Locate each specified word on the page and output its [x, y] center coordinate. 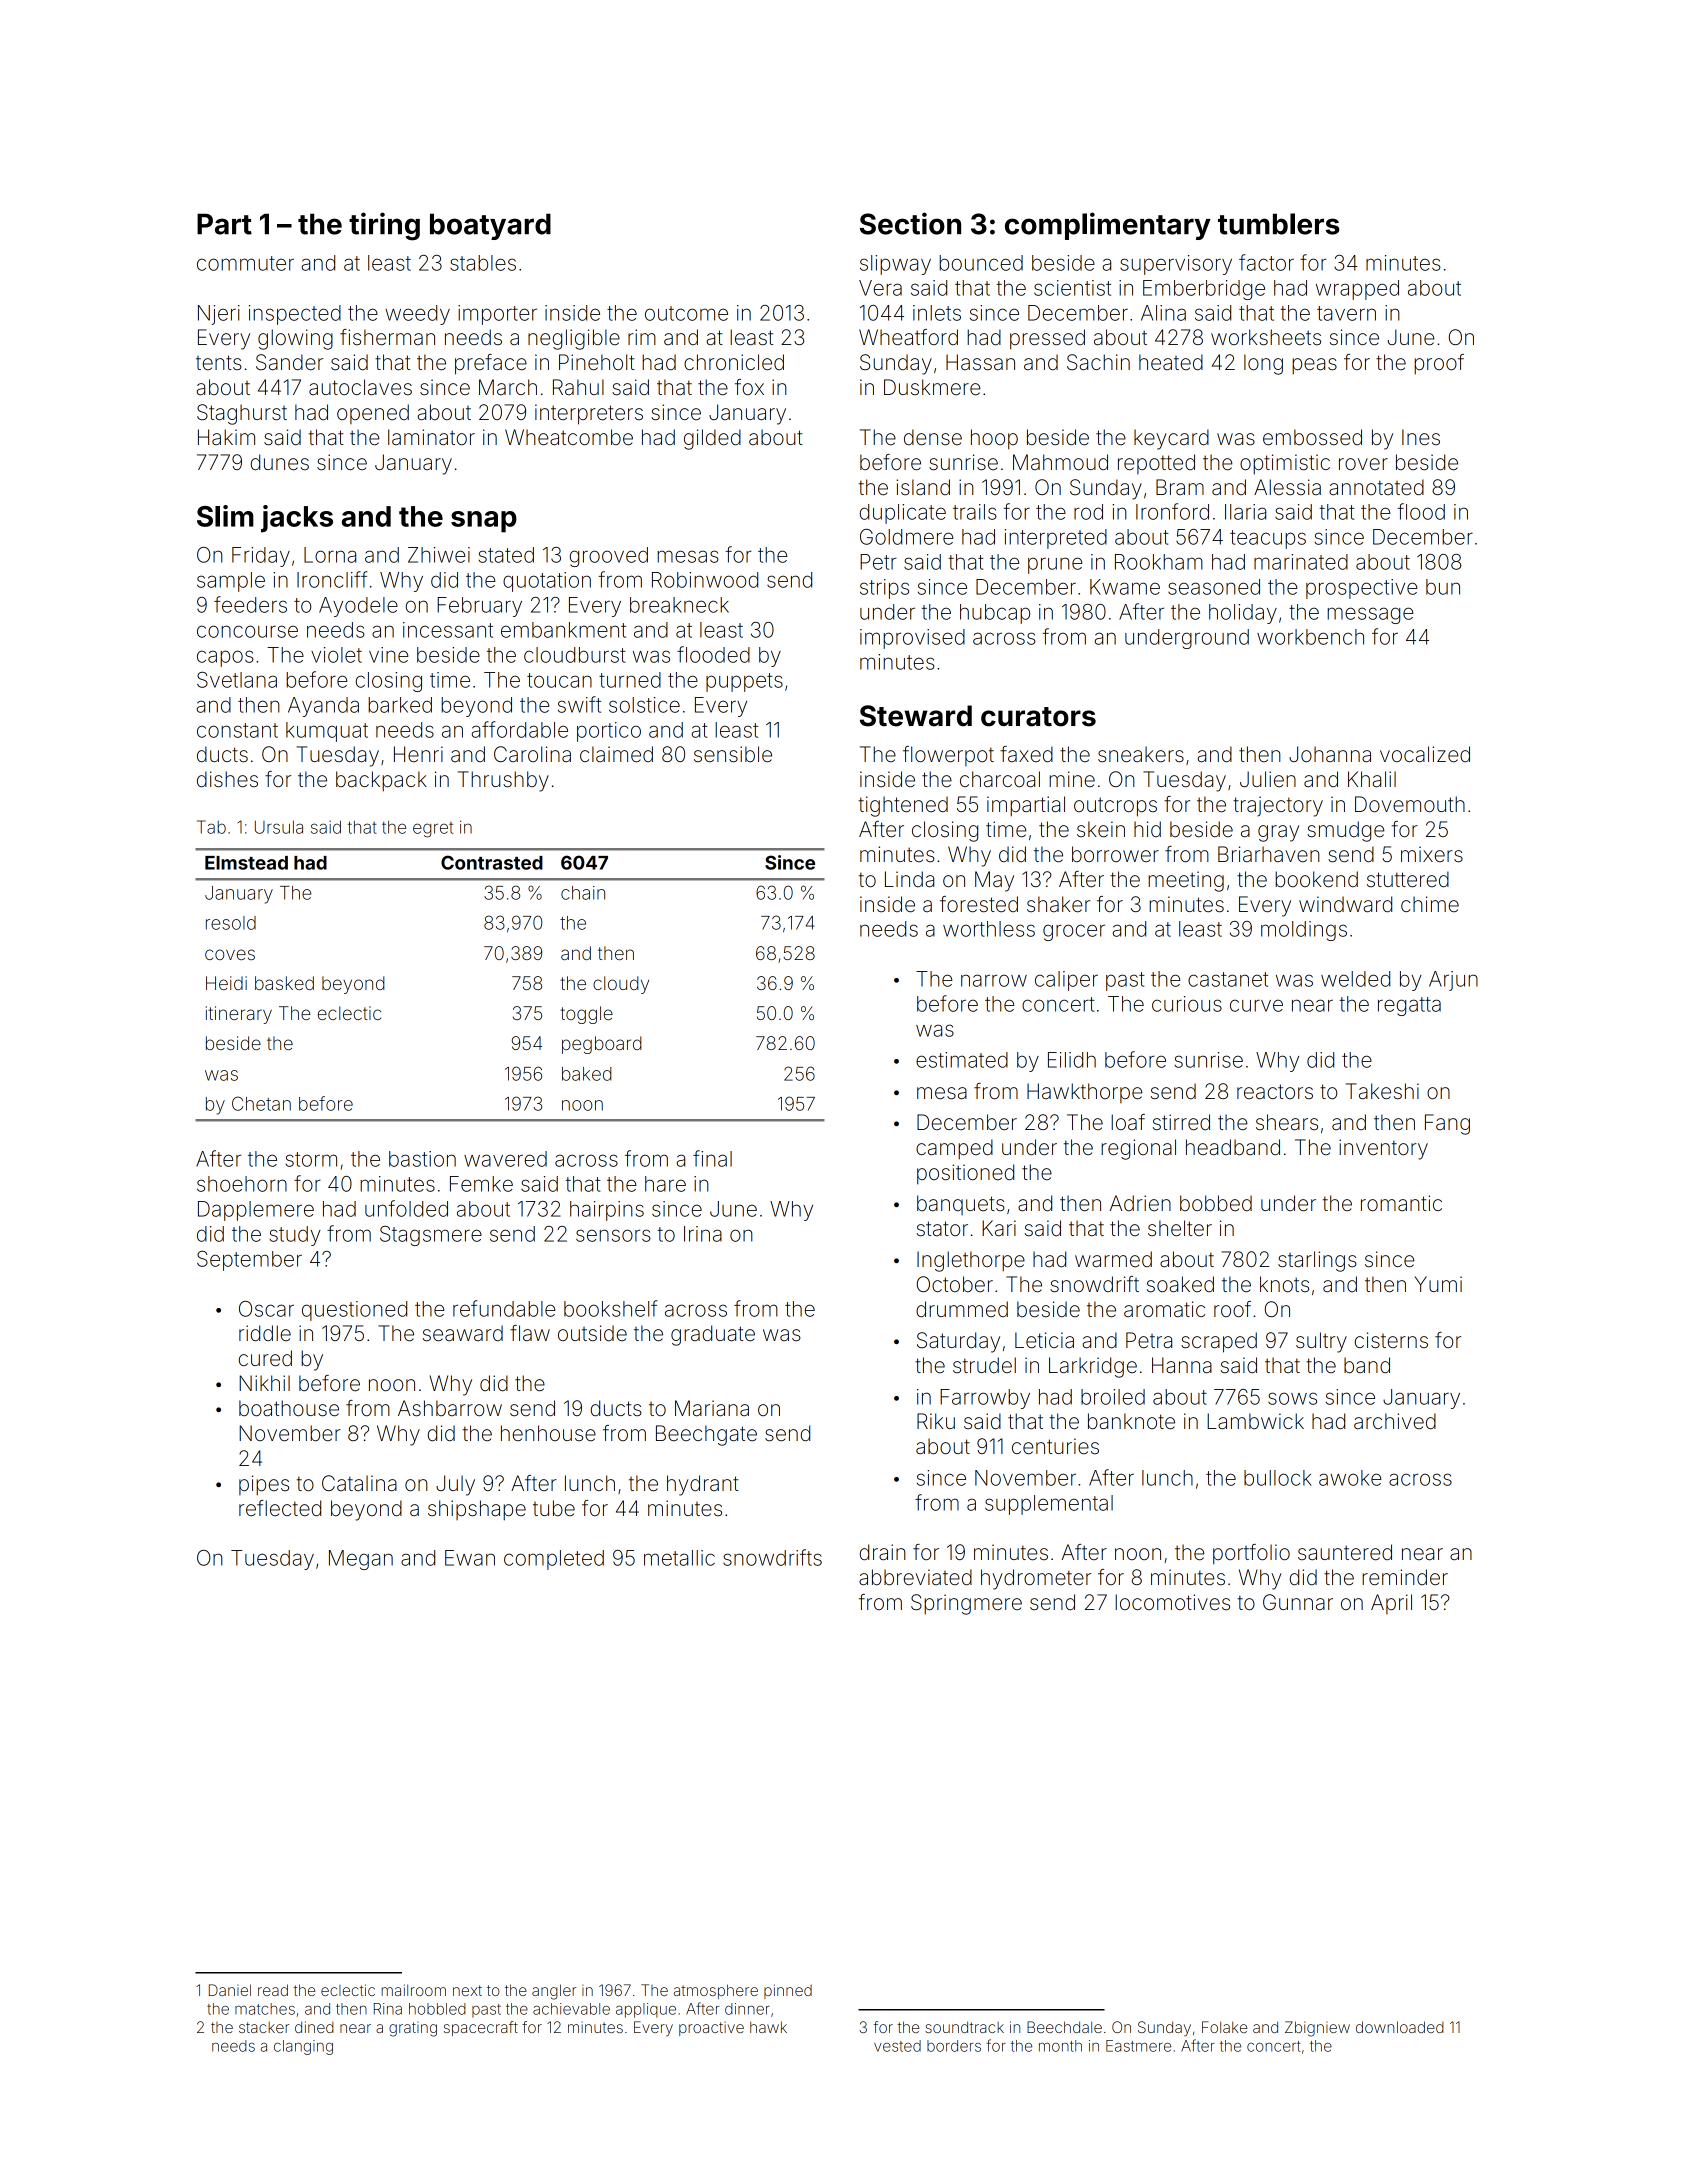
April [1391, 1604]
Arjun [1453, 981]
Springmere [966, 1604]
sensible [733, 754]
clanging [303, 2047]
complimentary [1108, 226]
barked [400, 705]
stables [483, 263]
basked [284, 983]
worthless [989, 929]
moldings [1304, 931]
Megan [361, 1560]
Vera [880, 288]
